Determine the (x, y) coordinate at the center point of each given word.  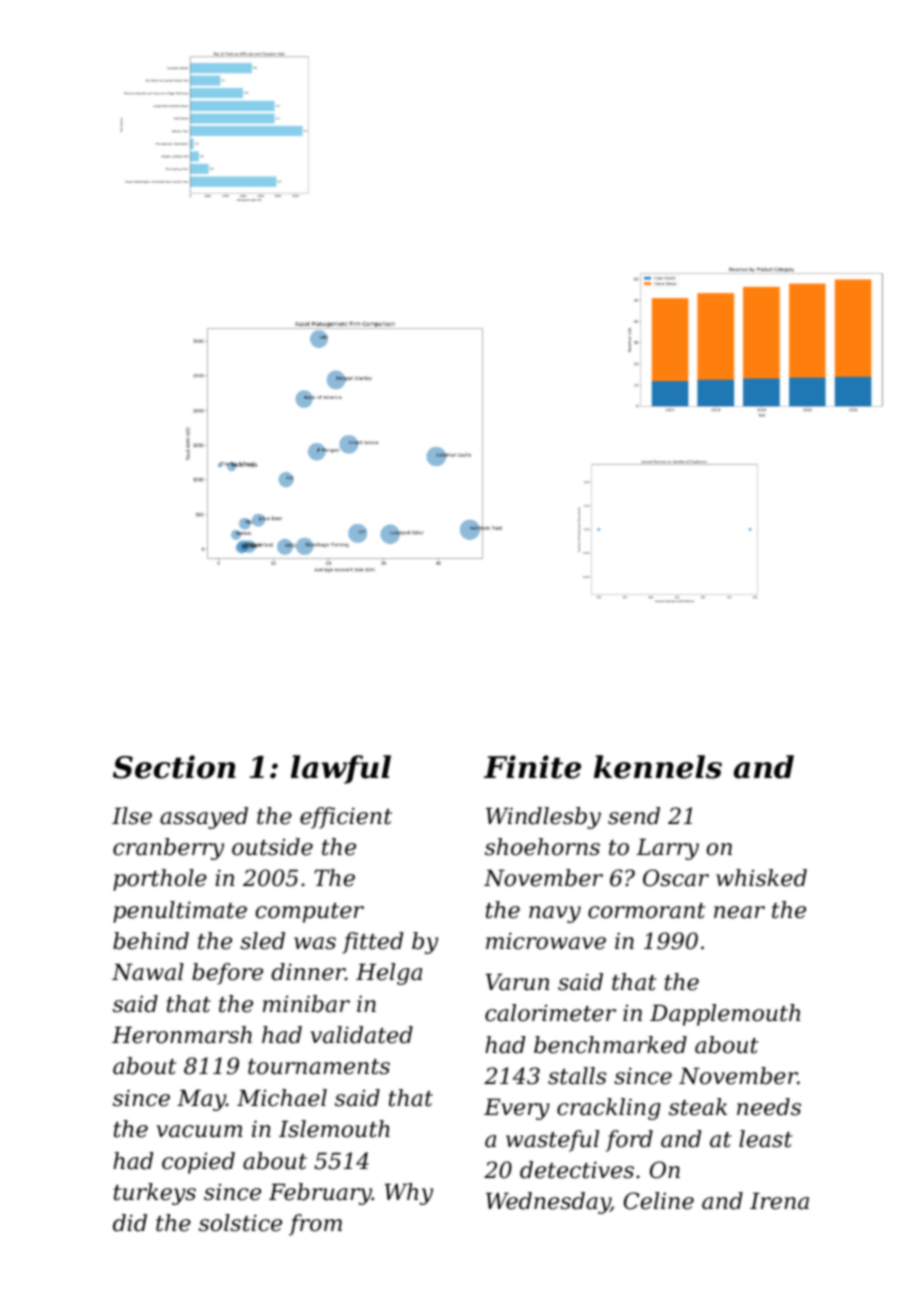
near (739, 912)
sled (262, 941)
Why (409, 1194)
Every (517, 1109)
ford (629, 1141)
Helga (389, 974)
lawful (341, 769)
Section (174, 767)
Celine (659, 1201)
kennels (658, 767)
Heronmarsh (182, 1035)
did (130, 1223)
